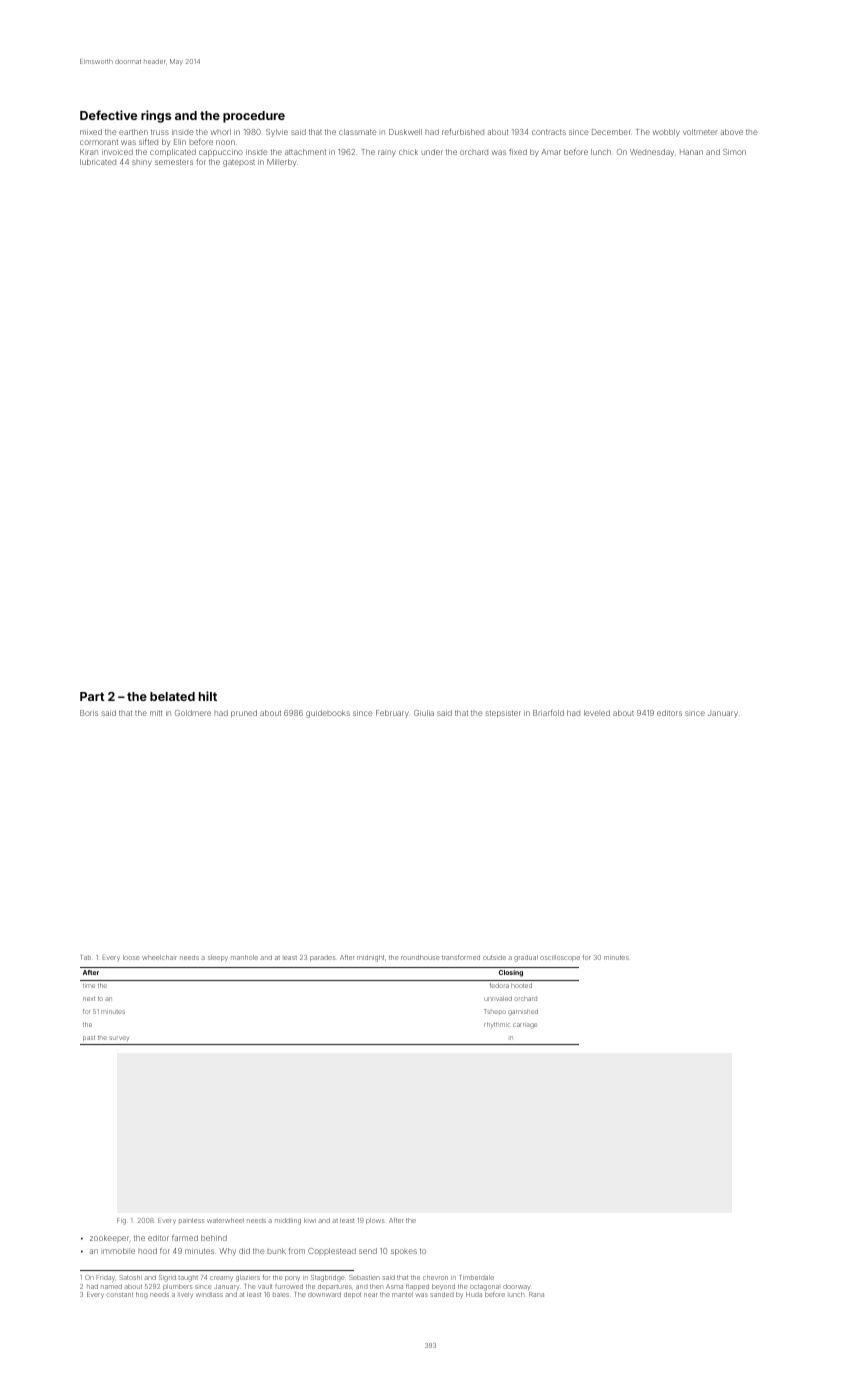 This screenshot has width=849, height=1400. I want to click on manhole, so click(244, 957).
